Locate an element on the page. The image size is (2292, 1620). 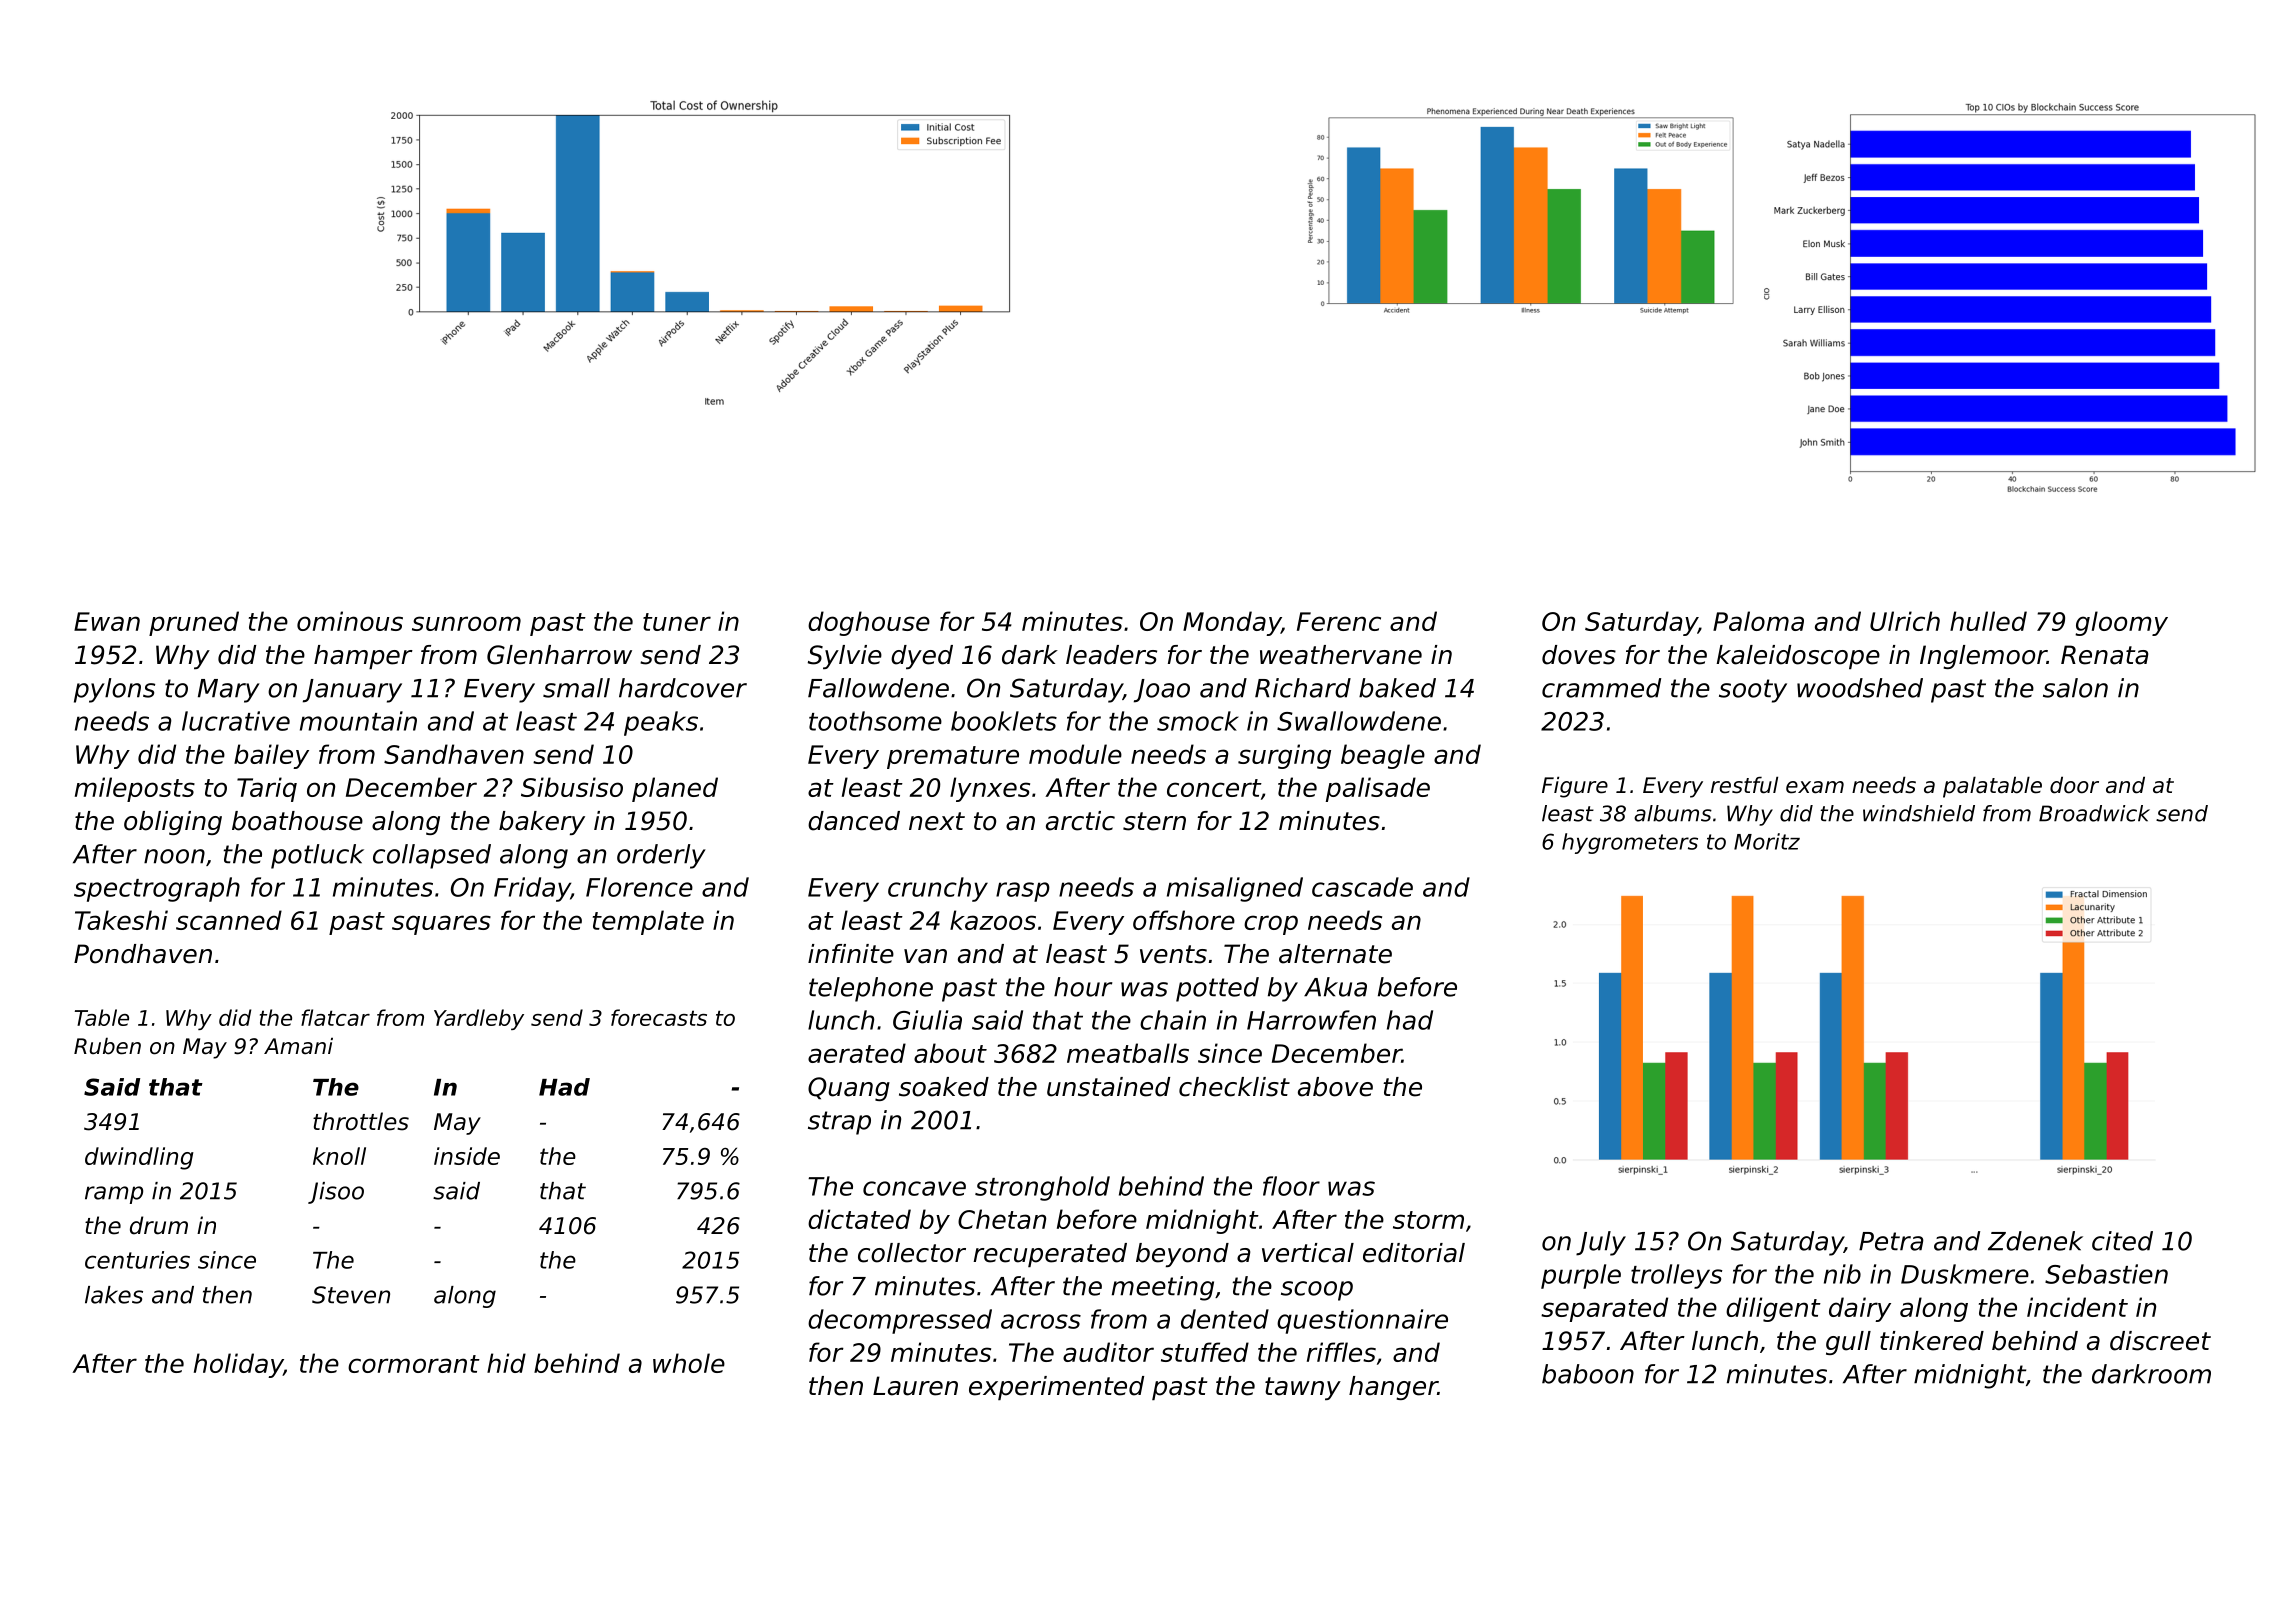
checklist is located at coordinates (1234, 1087).
